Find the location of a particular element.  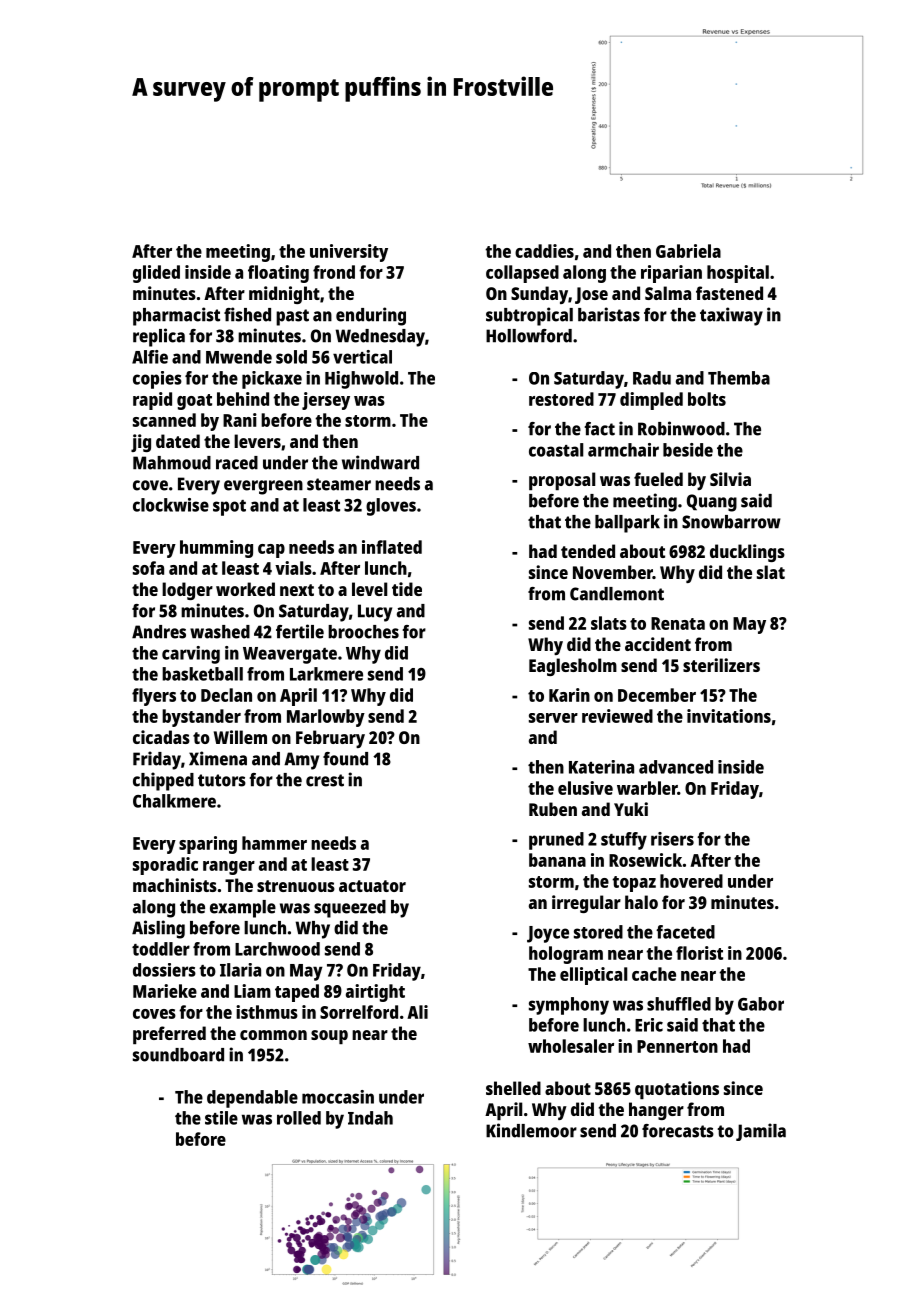

strenuous is located at coordinates (296, 886).
